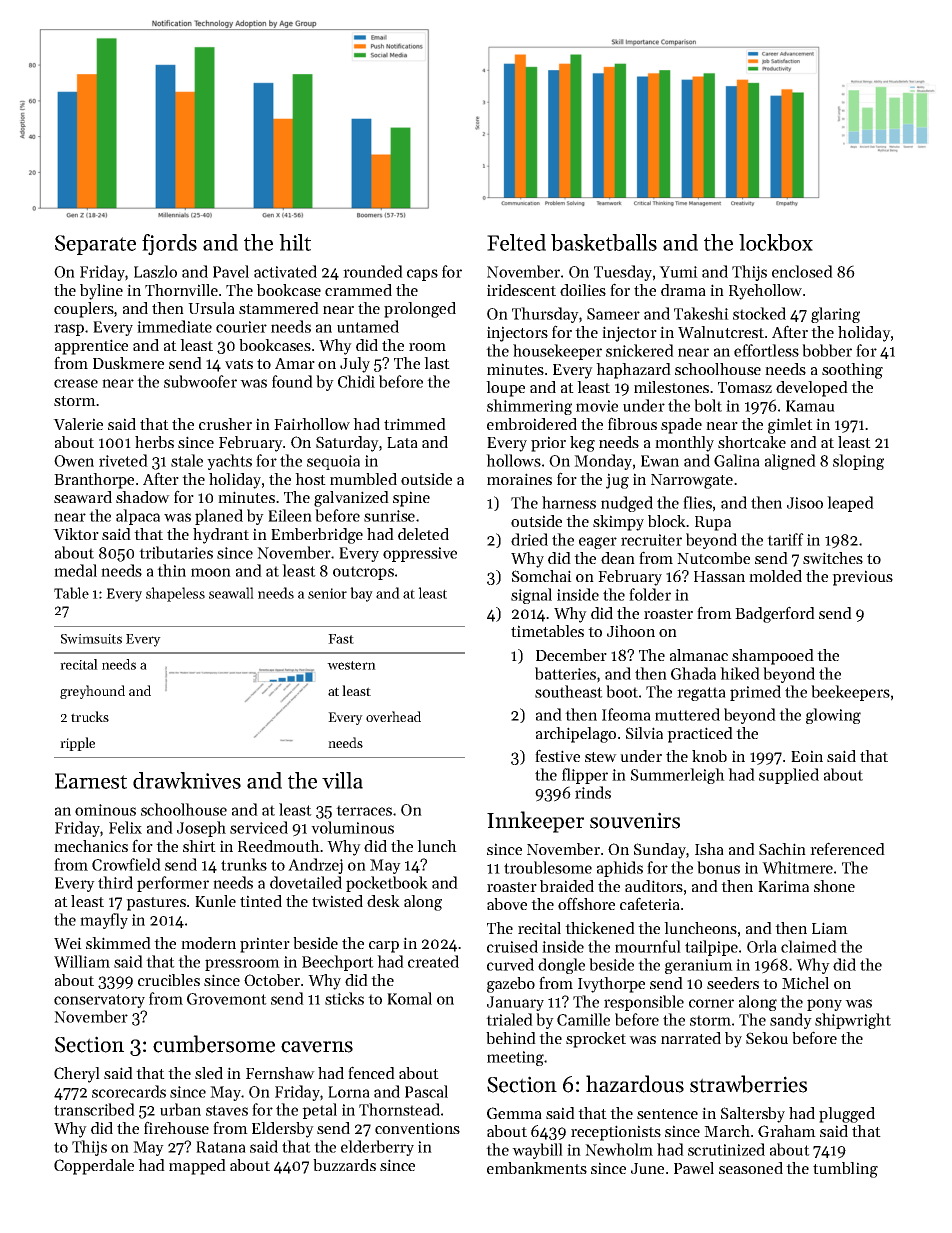 Image resolution: width=952 pixels, height=1233 pixels. I want to click on Cheryl, so click(77, 1075).
